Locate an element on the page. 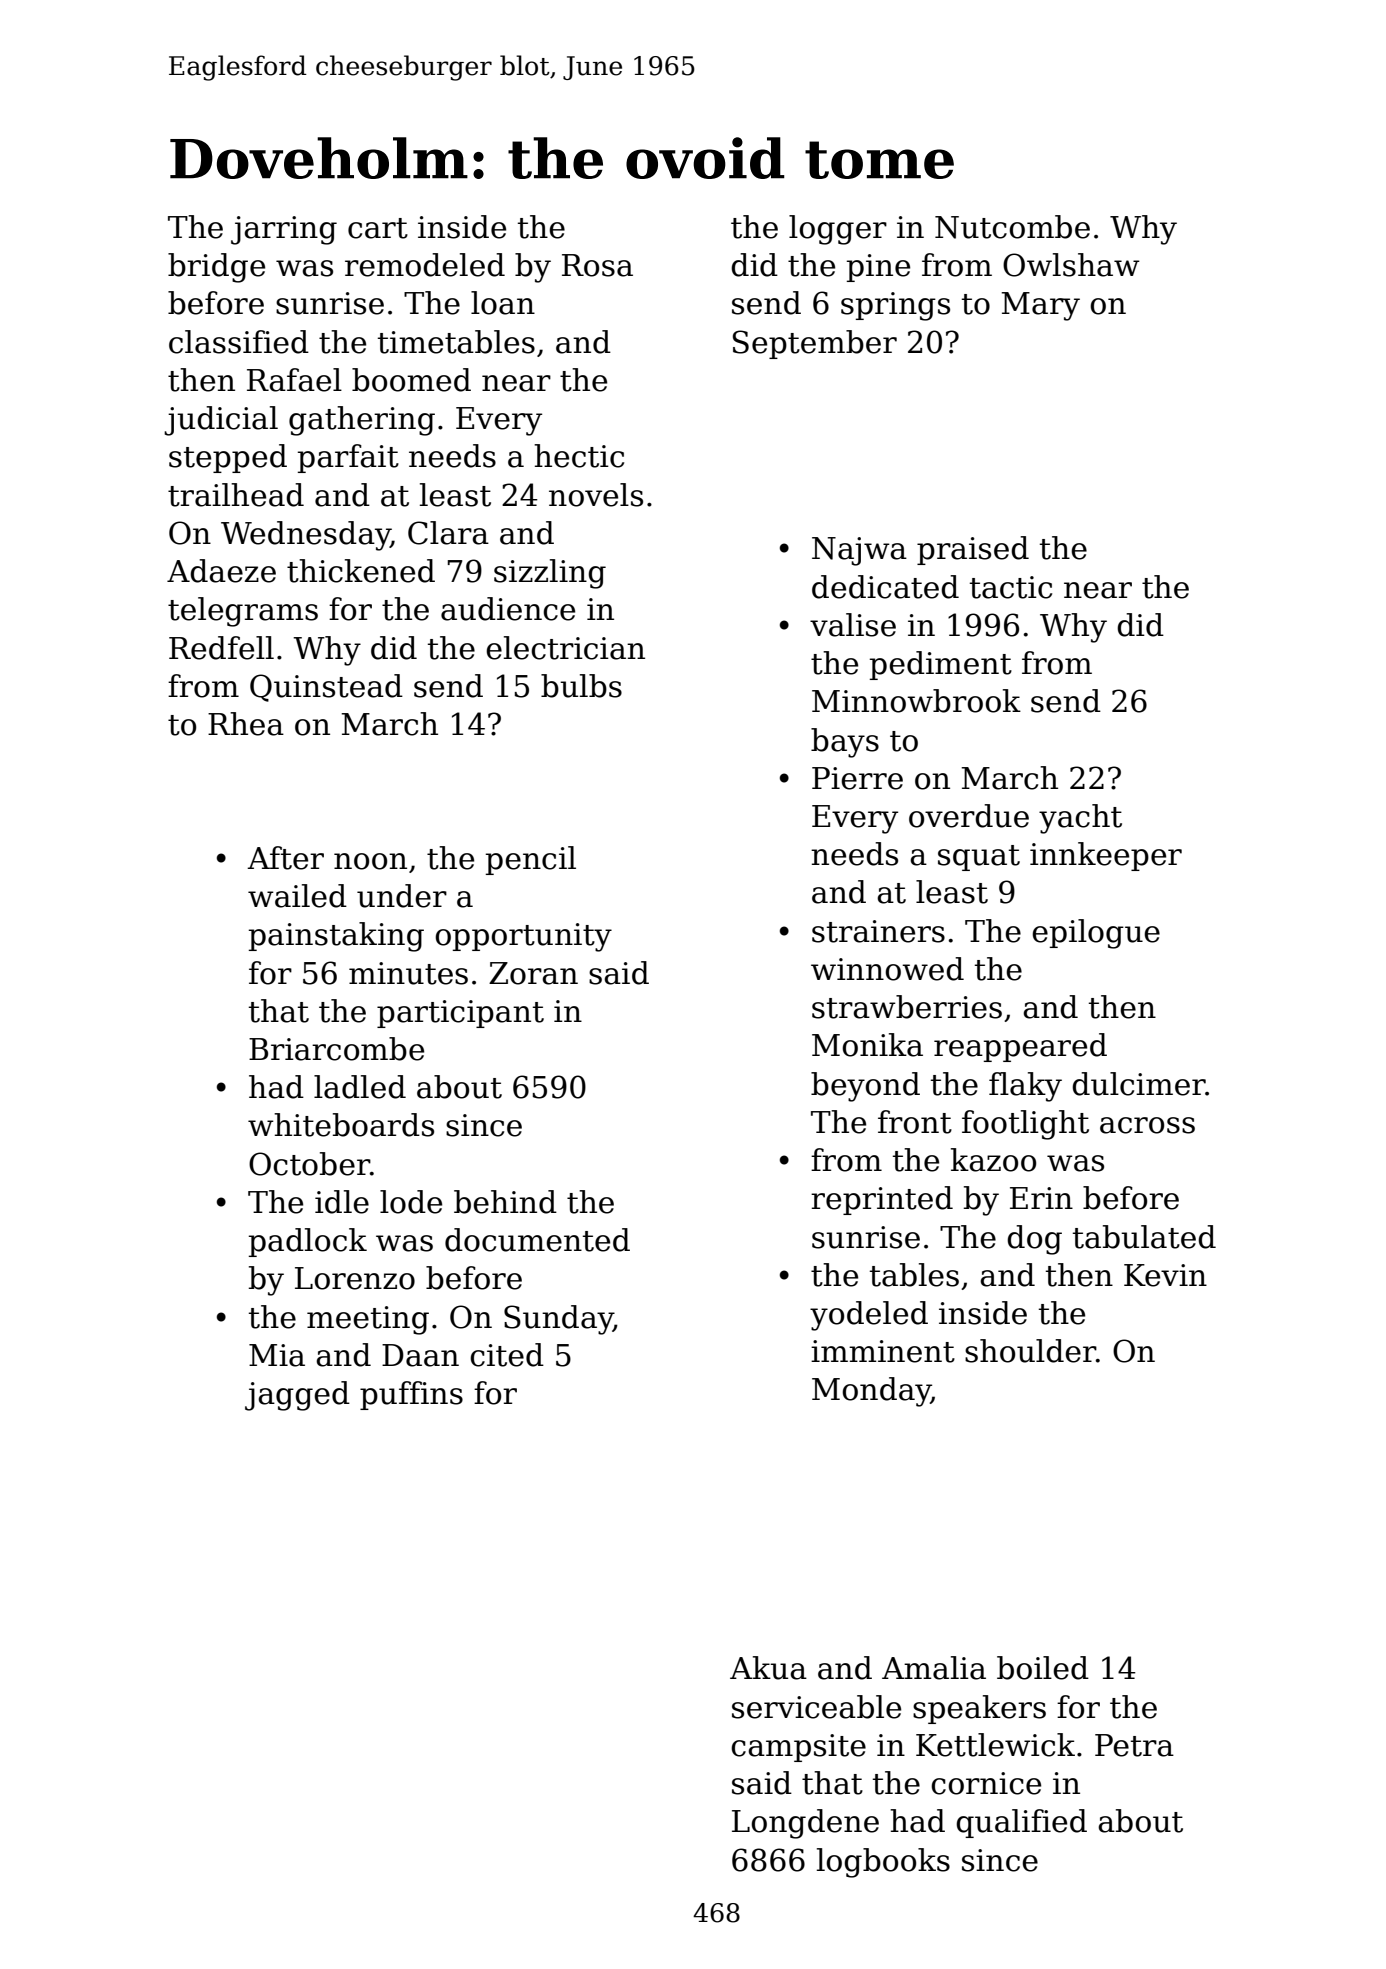 Image resolution: width=1386 pixels, height=1969 pixels. October is located at coordinates (309, 1164).
